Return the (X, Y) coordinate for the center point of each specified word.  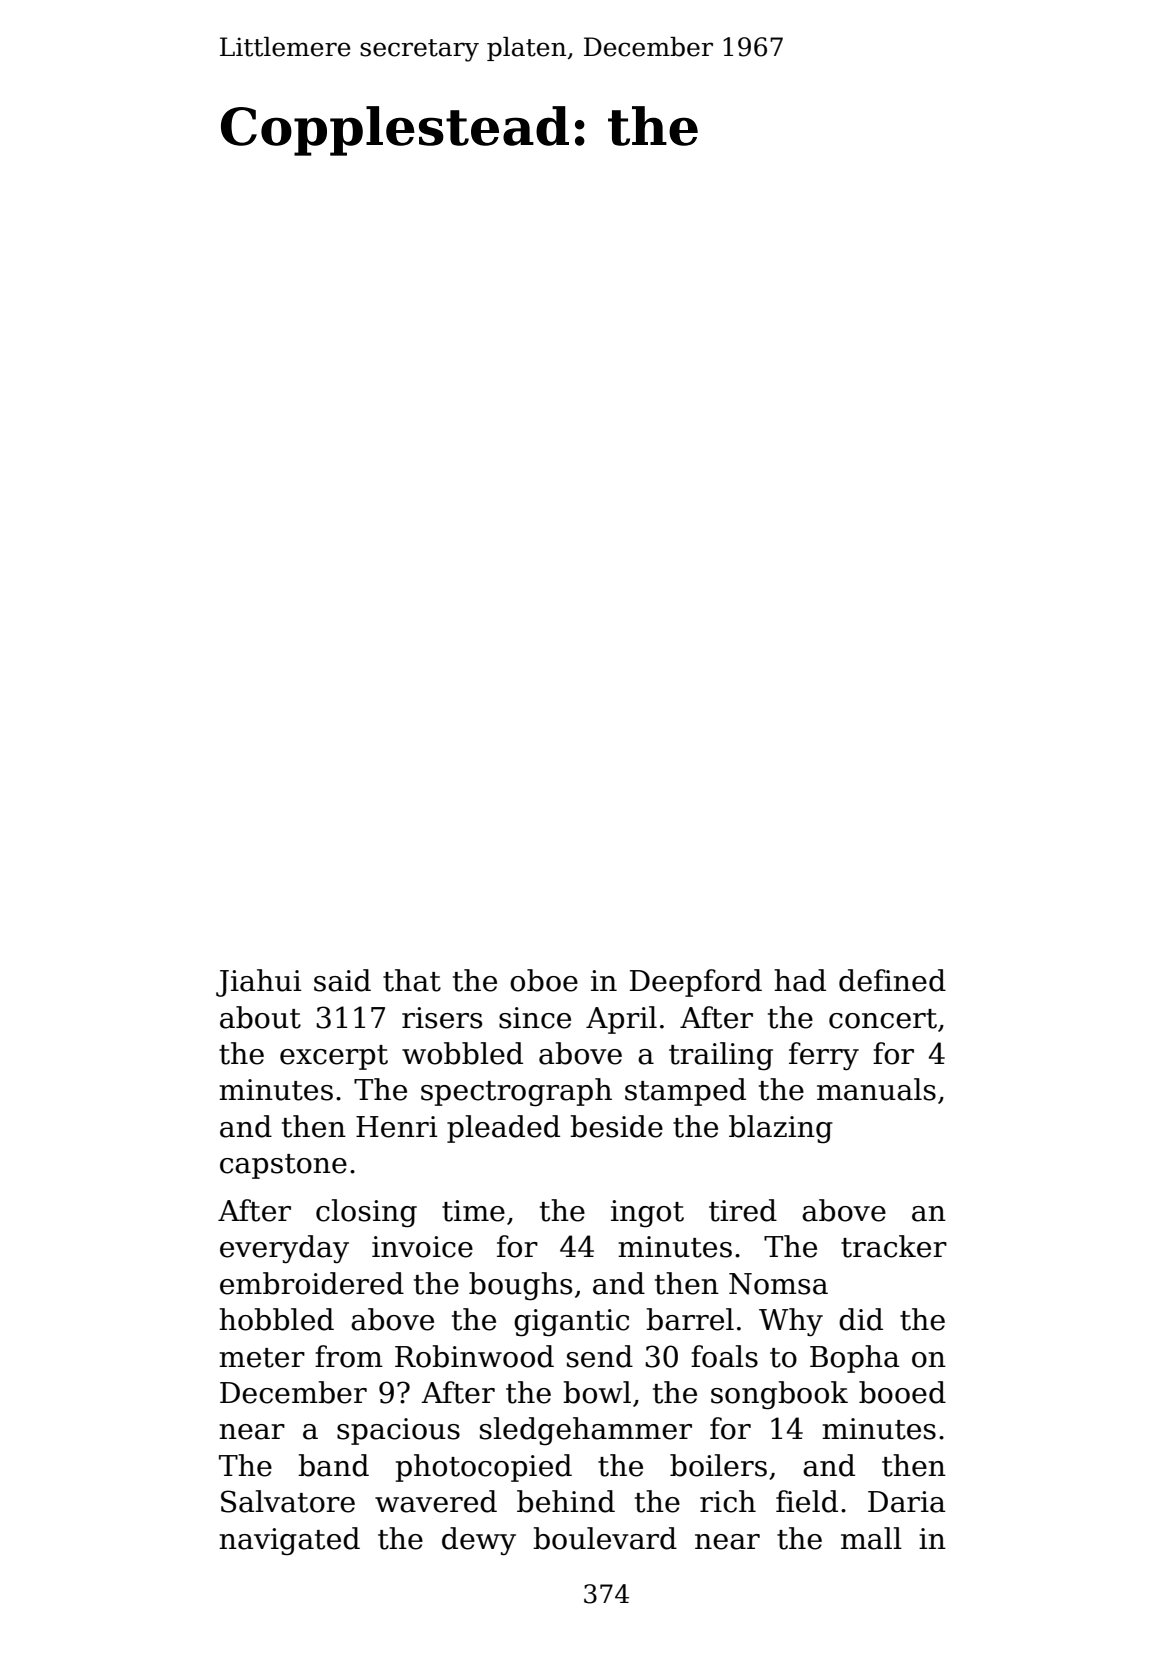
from (349, 1356)
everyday (284, 1249)
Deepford (696, 983)
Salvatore (288, 1501)
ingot (647, 1214)
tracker (894, 1246)
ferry (824, 1056)
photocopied (484, 1468)
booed (902, 1392)
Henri (396, 1127)
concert (883, 1019)
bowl (597, 1392)
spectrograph (516, 1092)
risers (442, 1018)
